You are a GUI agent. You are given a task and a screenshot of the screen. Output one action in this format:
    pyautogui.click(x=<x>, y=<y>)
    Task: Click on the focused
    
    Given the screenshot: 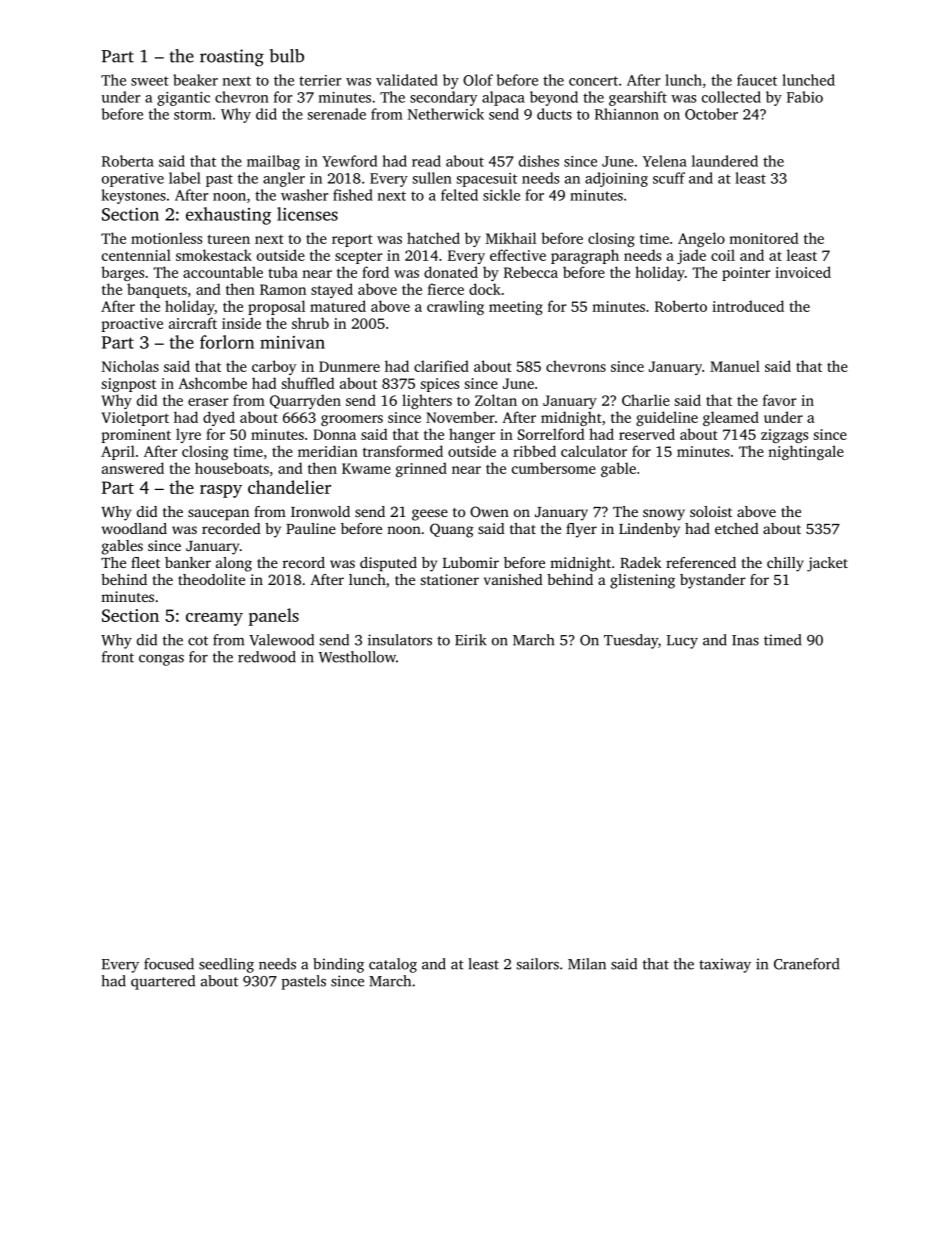 What is the action you would take?
    pyautogui.click(x=169, y=964)
